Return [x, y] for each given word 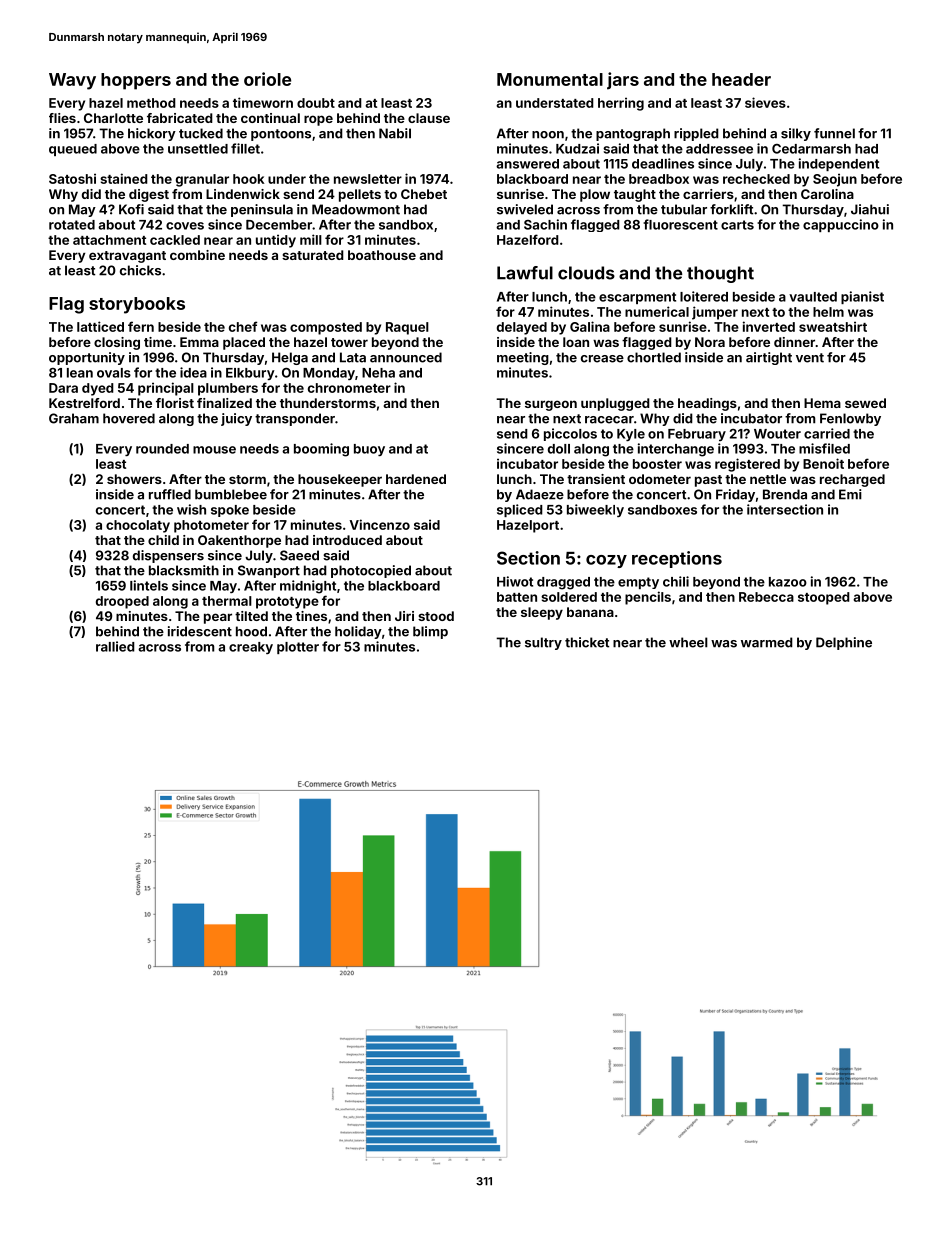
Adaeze [540, 494]
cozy [606, 561]
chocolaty [138, 526]
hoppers [136, 81]
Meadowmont [356, 209]
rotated [72, 225]
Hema [822, 403]
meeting [523, 358]
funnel [834, 133]
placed [244, 343]
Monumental [550, 79]
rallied [115, 646]
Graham [74, 418]
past [708, 481]
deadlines [663, 163]
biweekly [595, 510]
